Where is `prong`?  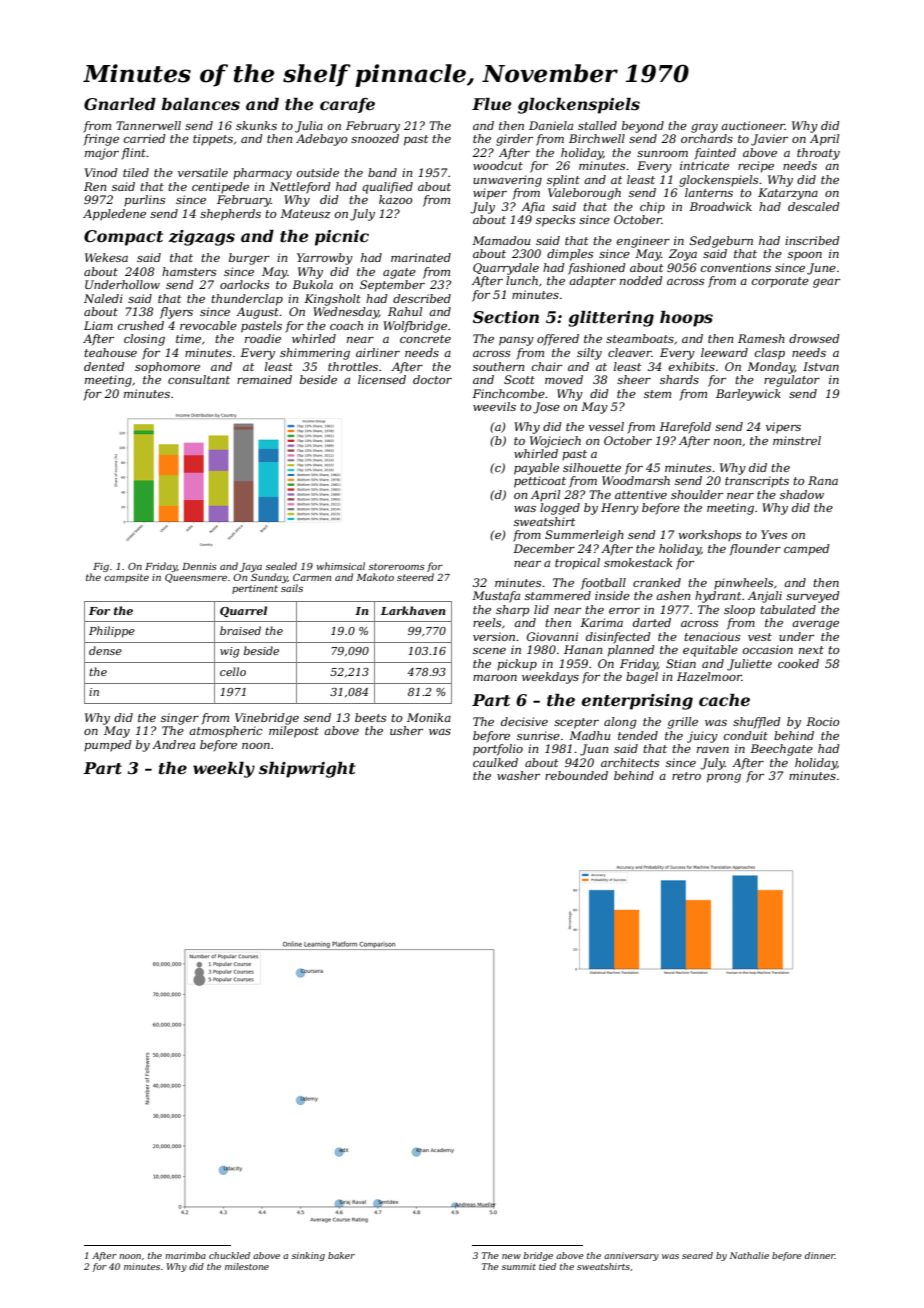 prong is located at coordinates (724, 778).
